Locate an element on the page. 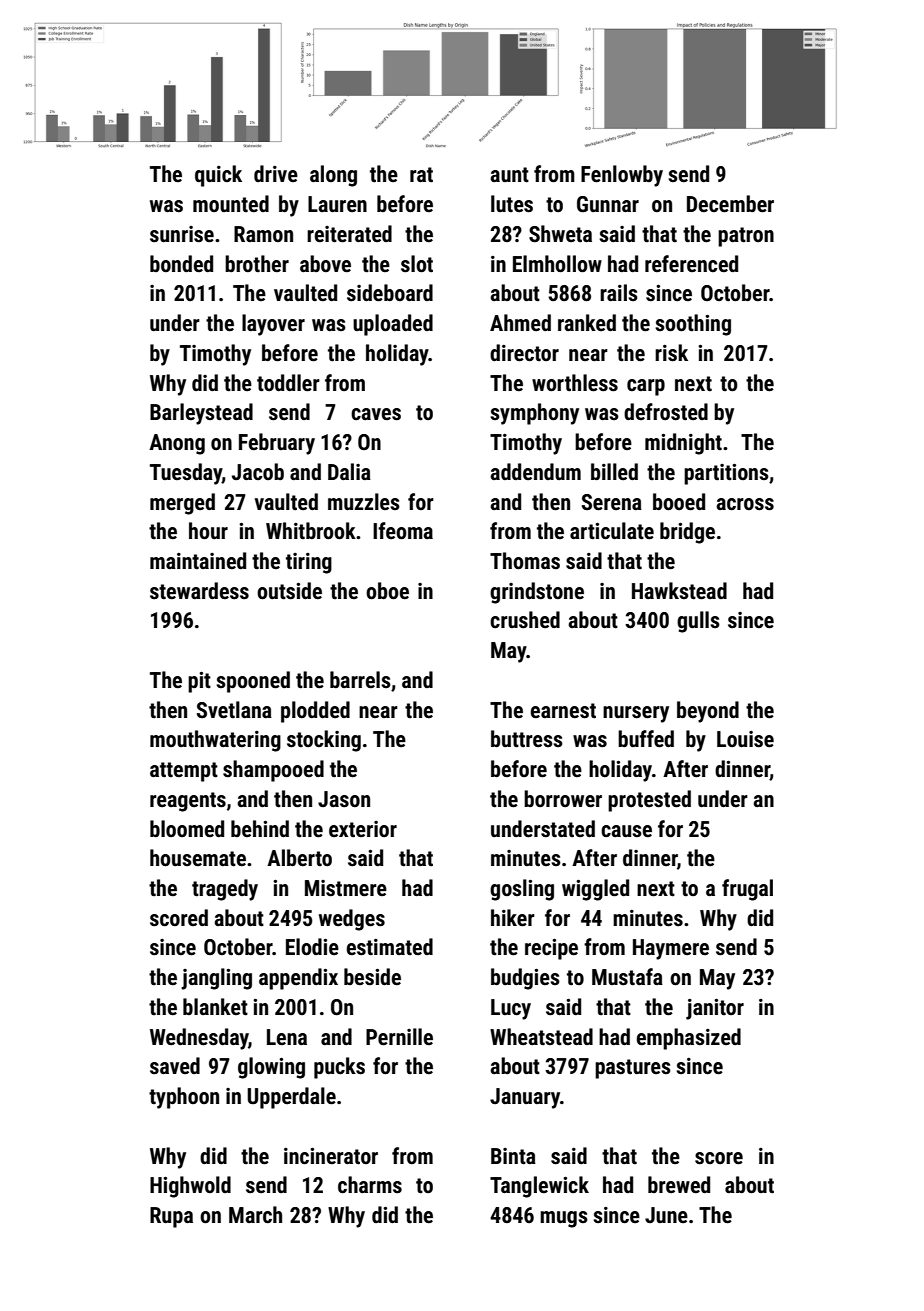 Image resolution: width=924 pixels, height=1311 pixels. mugs is located at coordinates (564, 1219).
